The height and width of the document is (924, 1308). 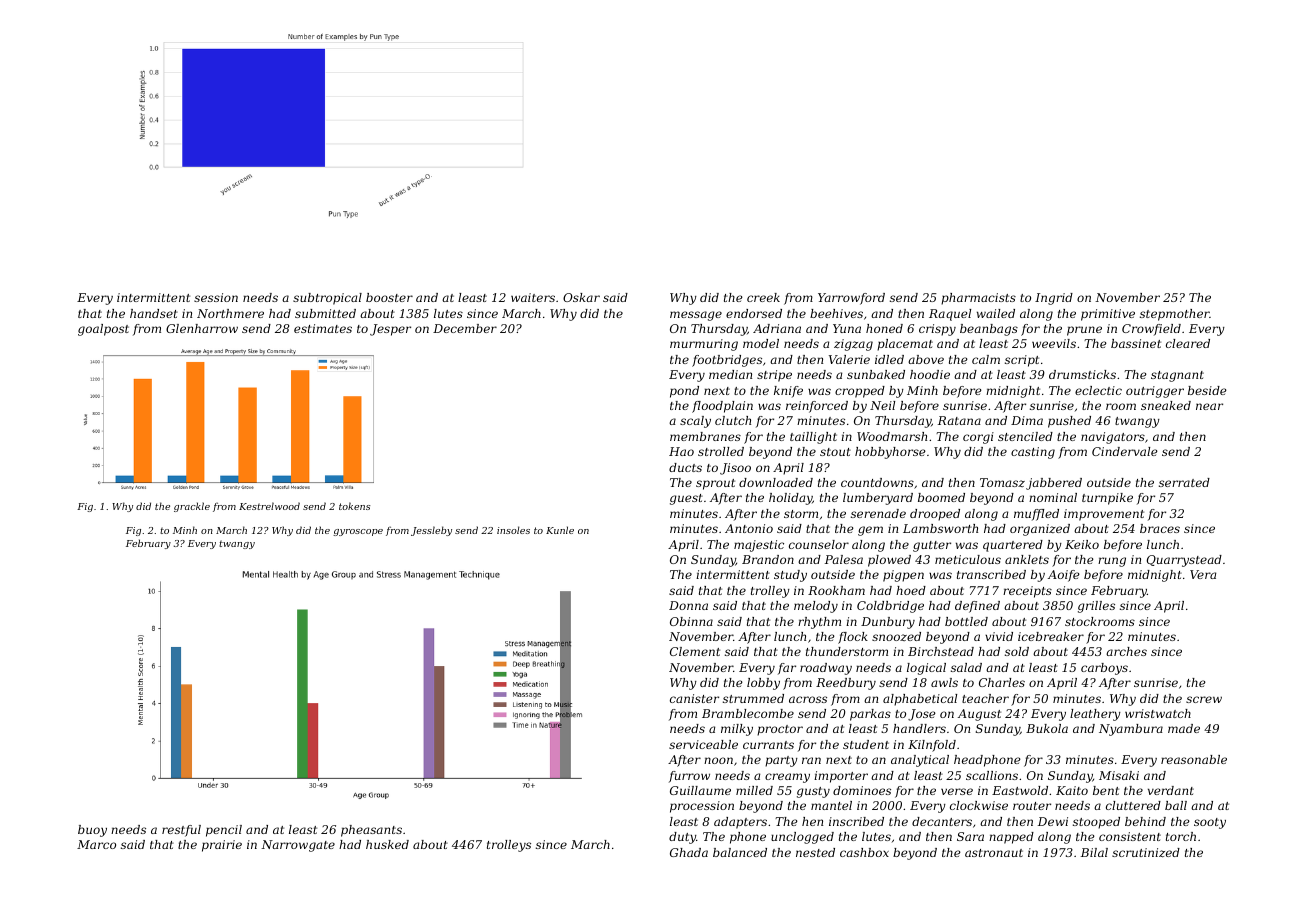 What do you see at coordinates (1027, 592) in the document?
I see `receipts` at bounding box center [1027, 592].
